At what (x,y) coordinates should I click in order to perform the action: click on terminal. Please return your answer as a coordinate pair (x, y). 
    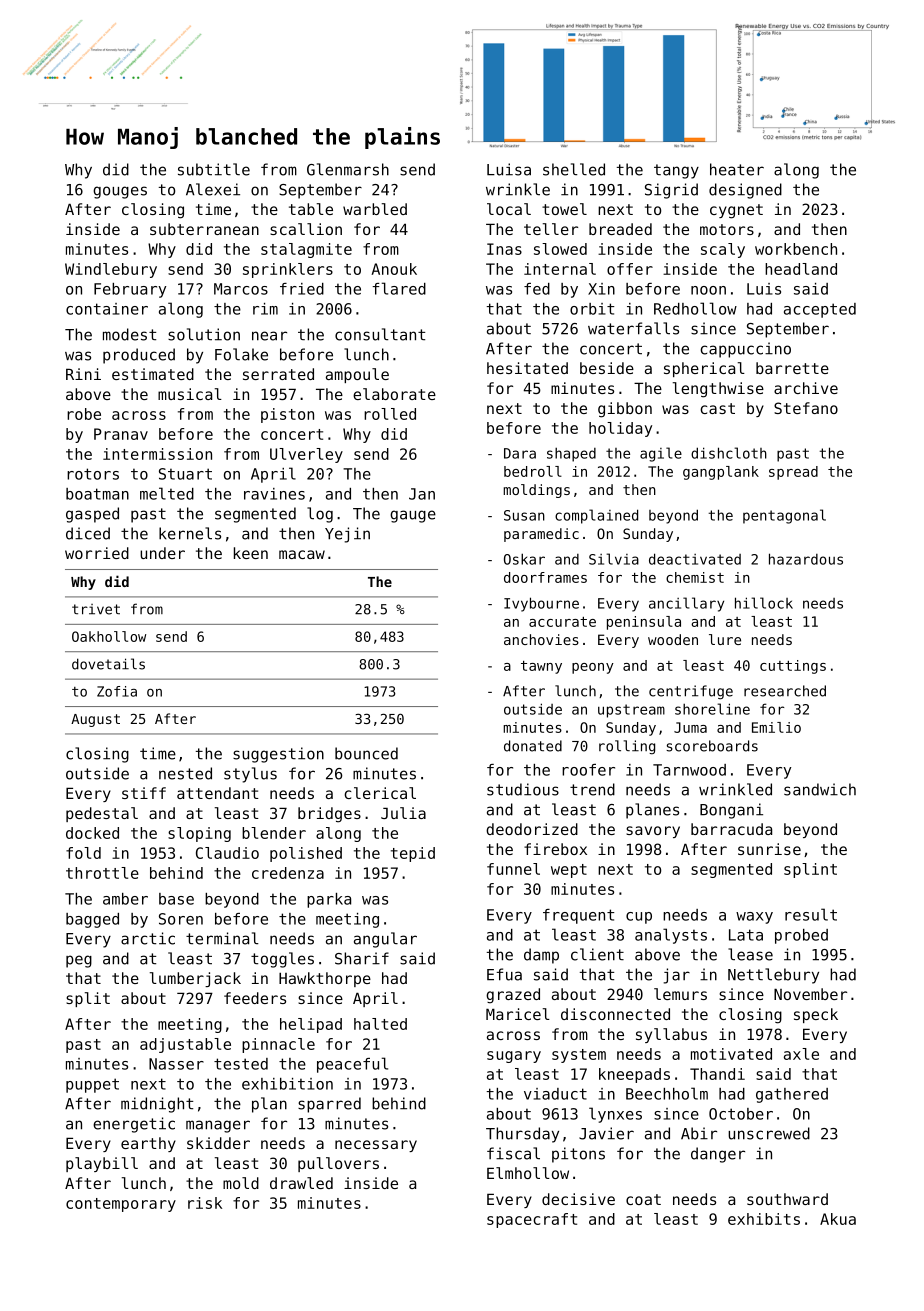
    Looking at the image, I should click on (222, 938).
